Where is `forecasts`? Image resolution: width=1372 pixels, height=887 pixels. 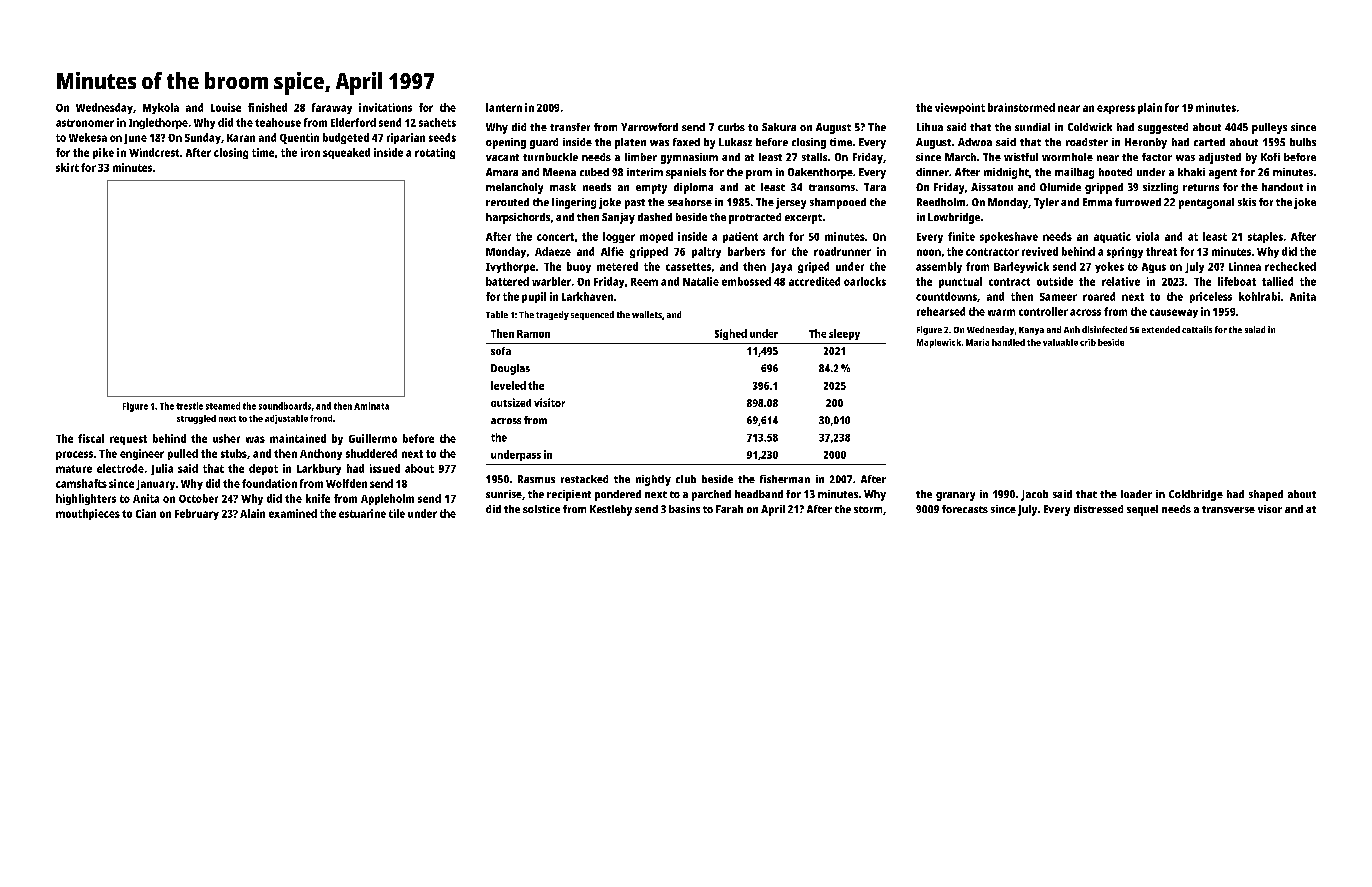
forecasts is located at coordinates (965, 509).
